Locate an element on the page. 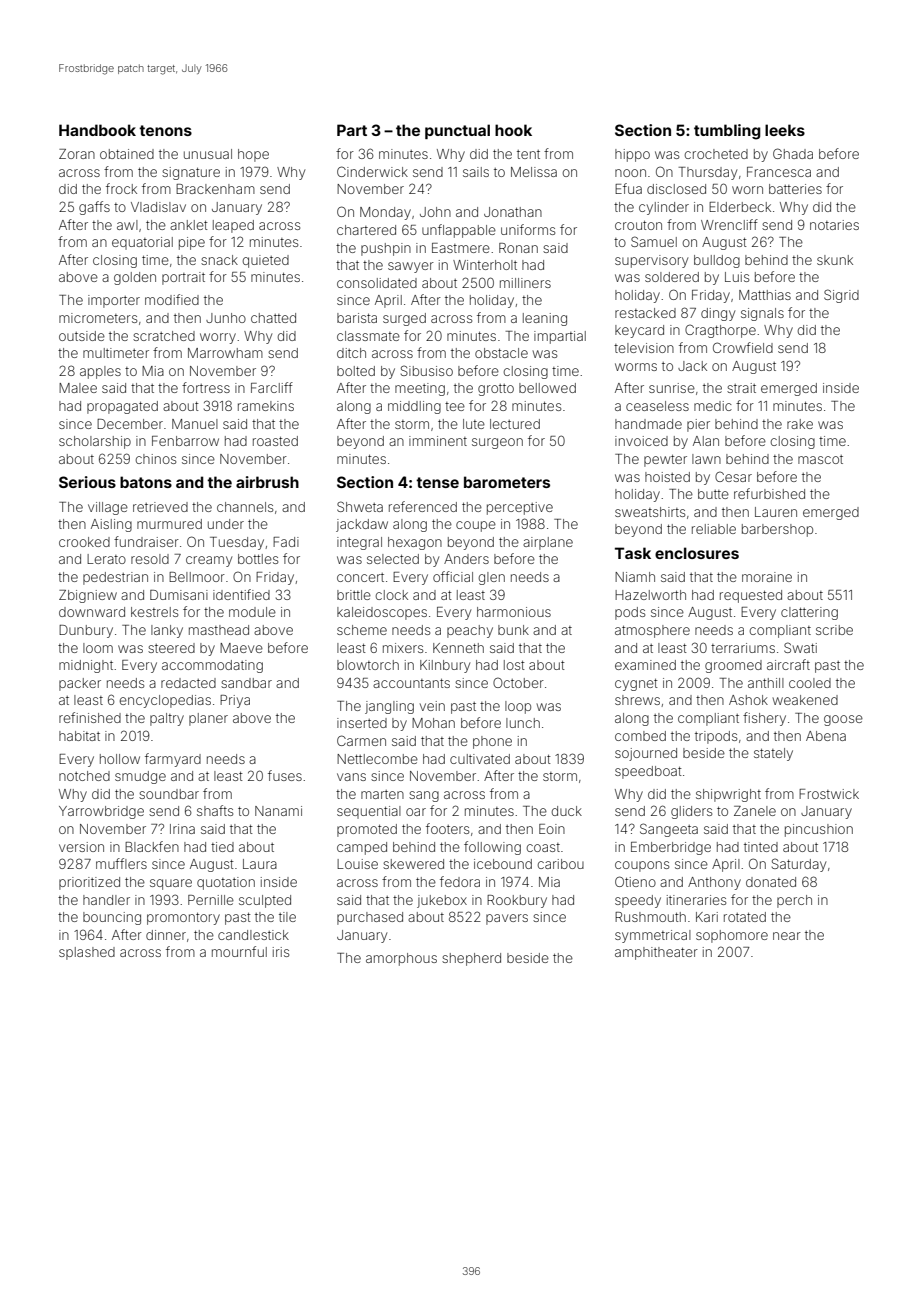 The image size is (924, 1308). moraine is located at coordinates (767, 577).
